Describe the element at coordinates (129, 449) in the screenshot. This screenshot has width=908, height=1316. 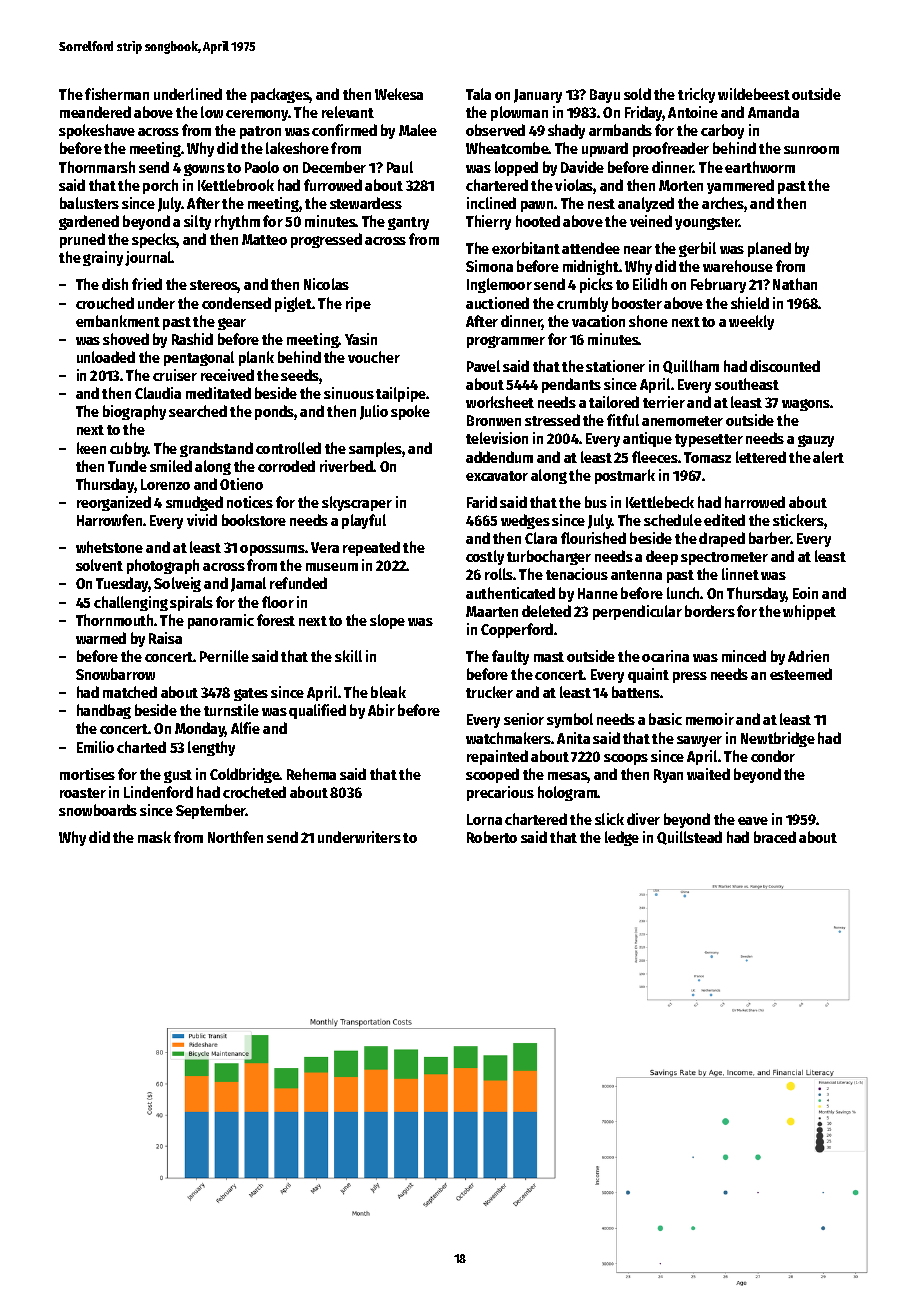
I see `cubby` at that location.
